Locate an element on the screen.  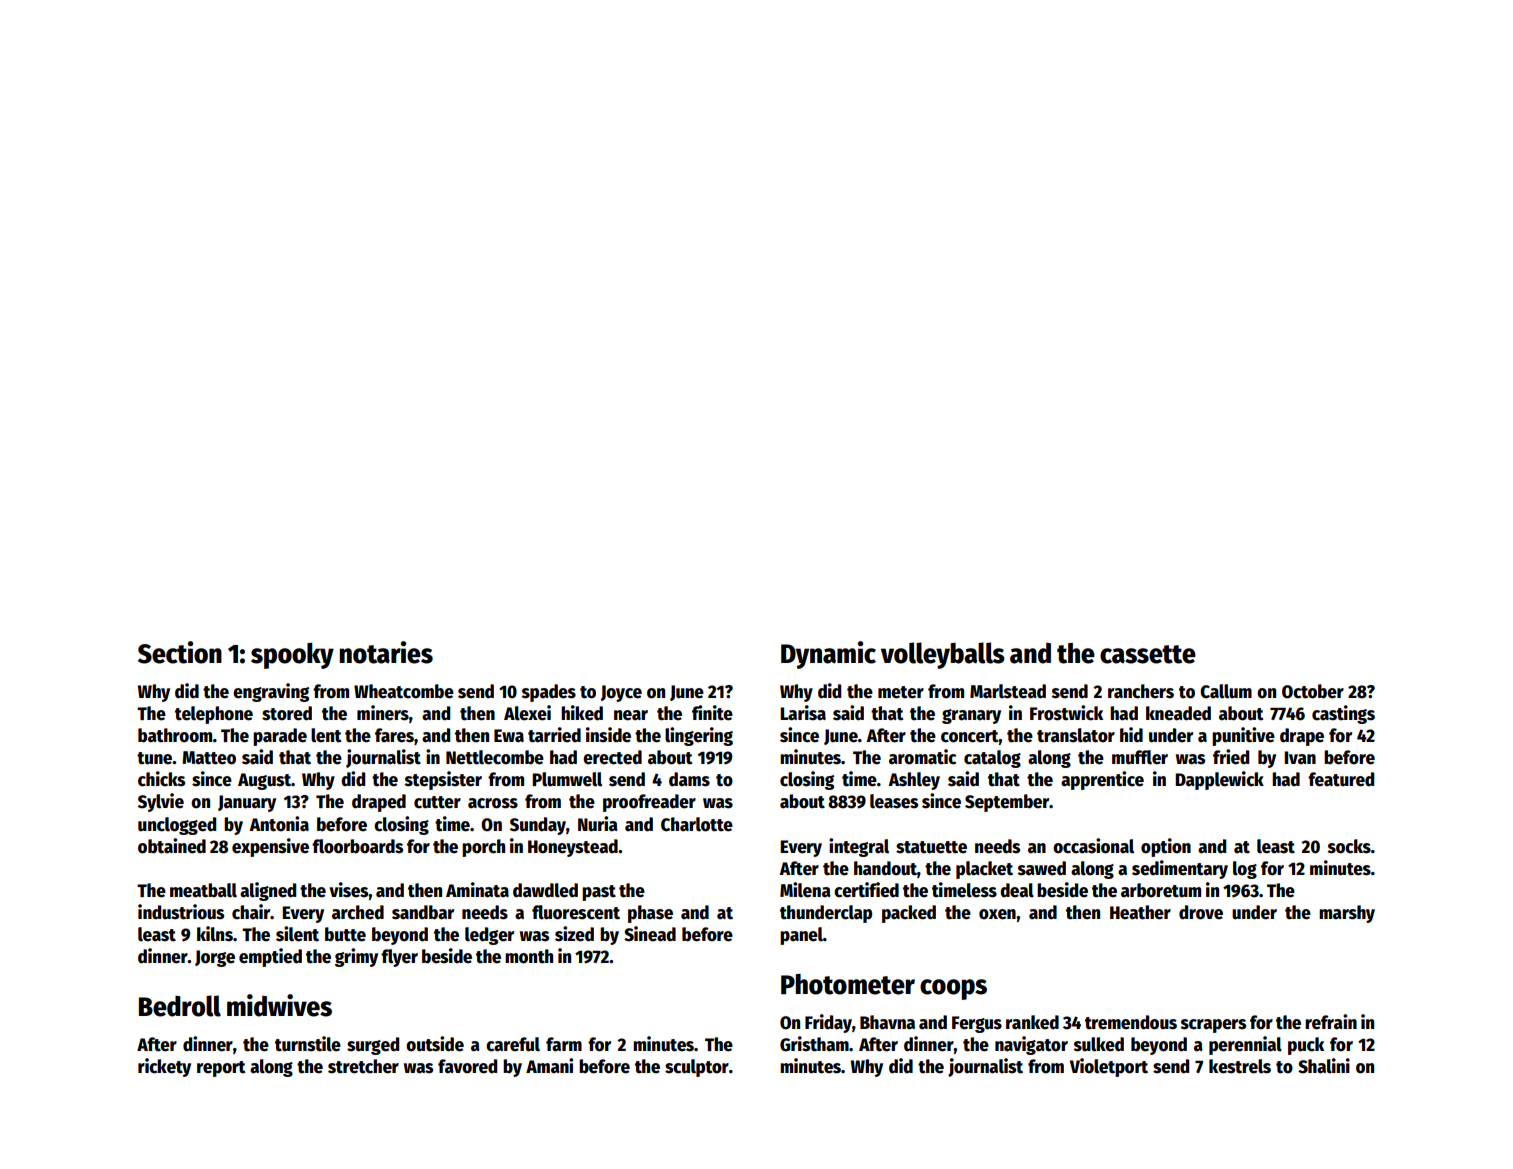
erected is located at coordinates (612, 757).
